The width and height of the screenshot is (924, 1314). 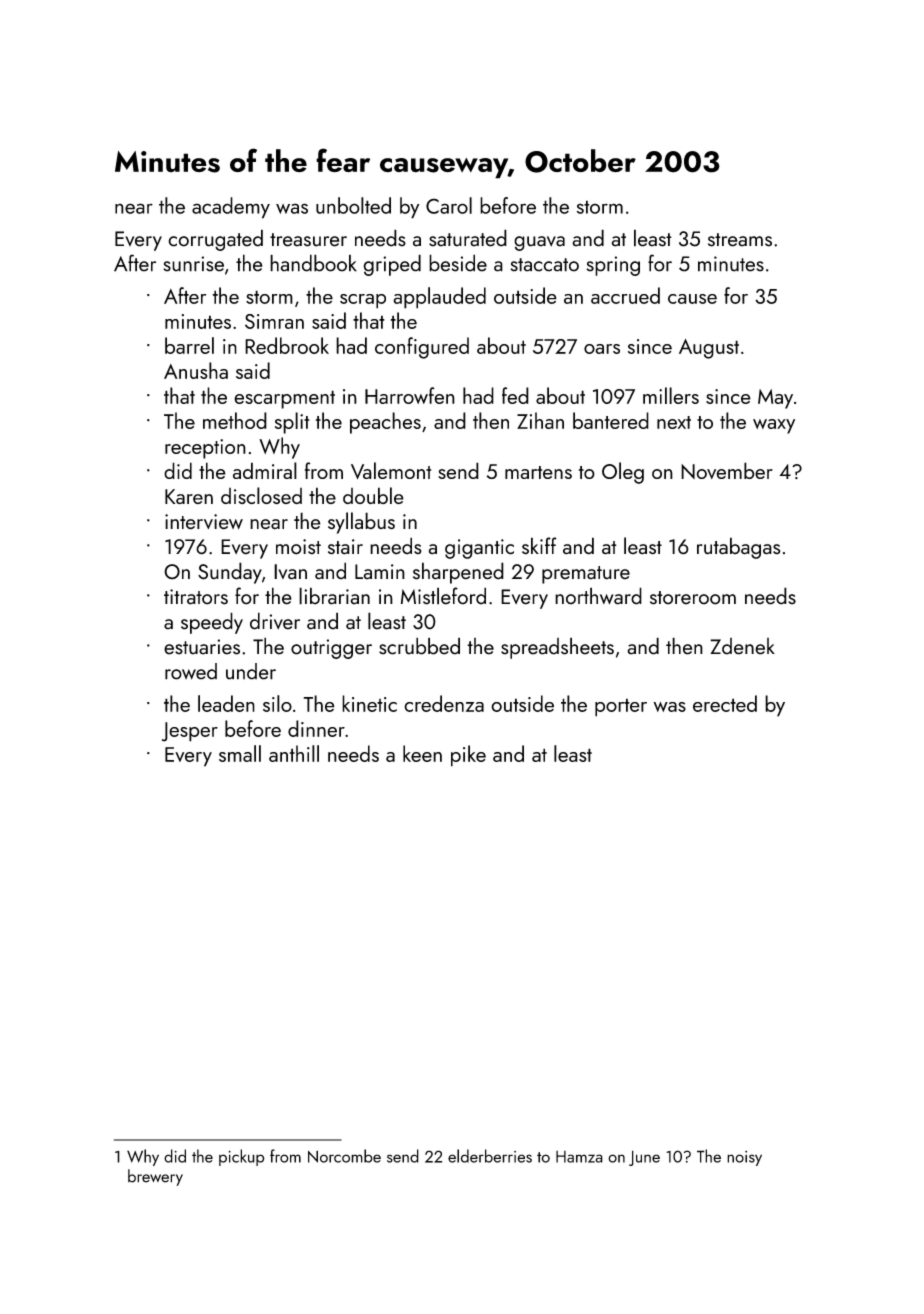 I want to click on brewery, so click(x=155, y=1177).
